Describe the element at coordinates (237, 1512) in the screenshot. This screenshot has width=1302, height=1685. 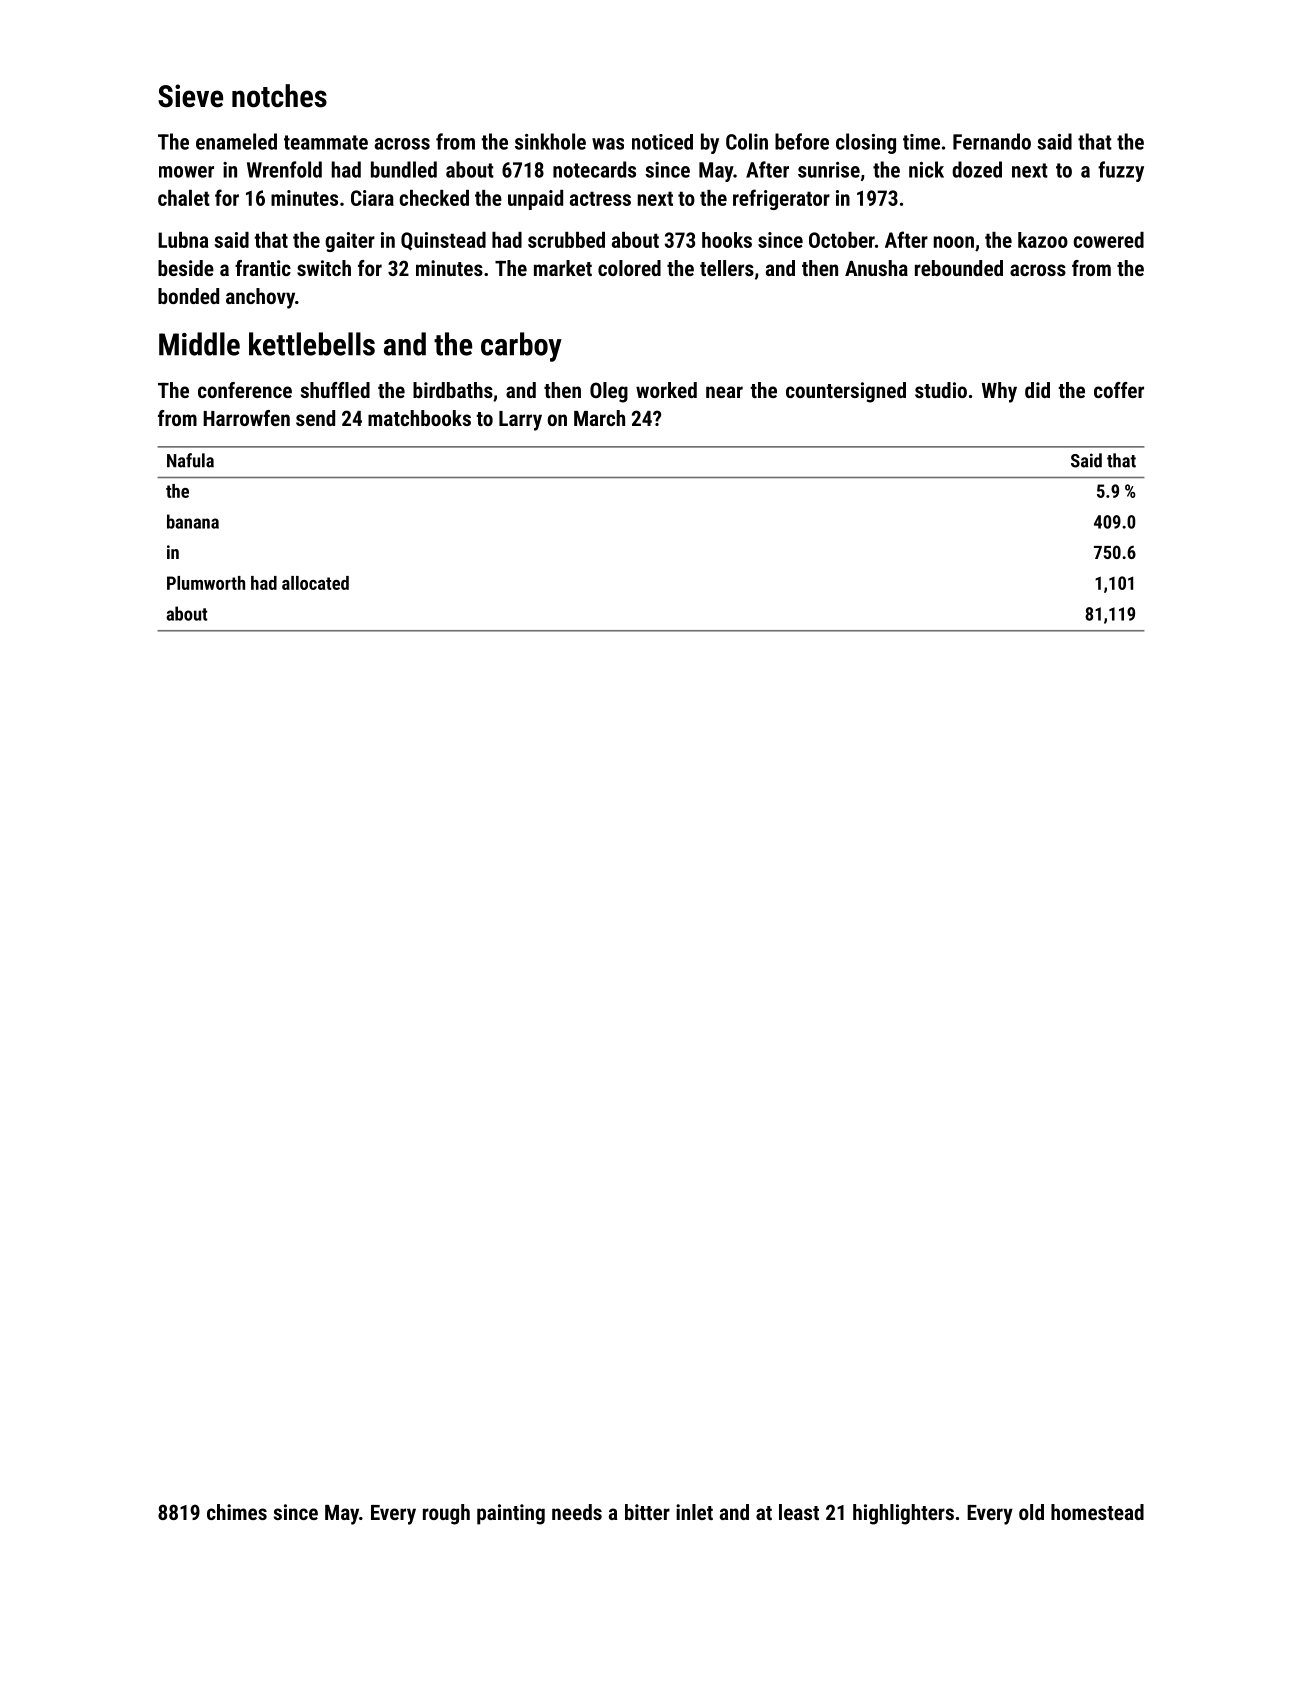
I see `chimes` at that location.
